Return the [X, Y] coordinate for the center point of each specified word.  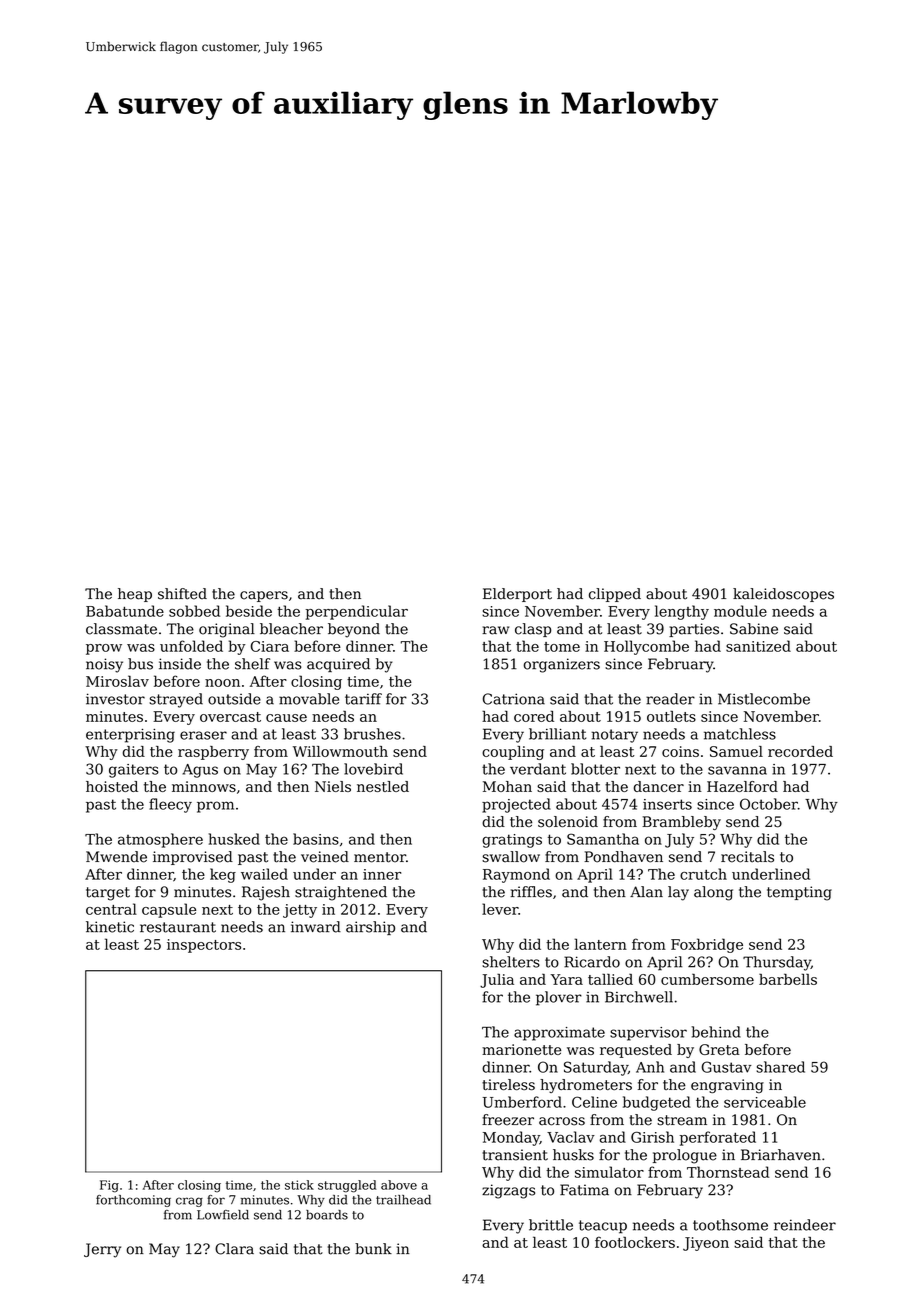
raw [495, 630]
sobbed [194, 611]
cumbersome [707, 979]
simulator [609, 1172]
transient [515, 1155]
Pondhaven [623, 857]
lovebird [373, 769]
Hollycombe [646, 647]
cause [286, 718]
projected [516, 805]
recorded [800, 751]
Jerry [102, 1250]
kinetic [110, 927]
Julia [497, 980]
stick [299, 1185]
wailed [264, 874]
